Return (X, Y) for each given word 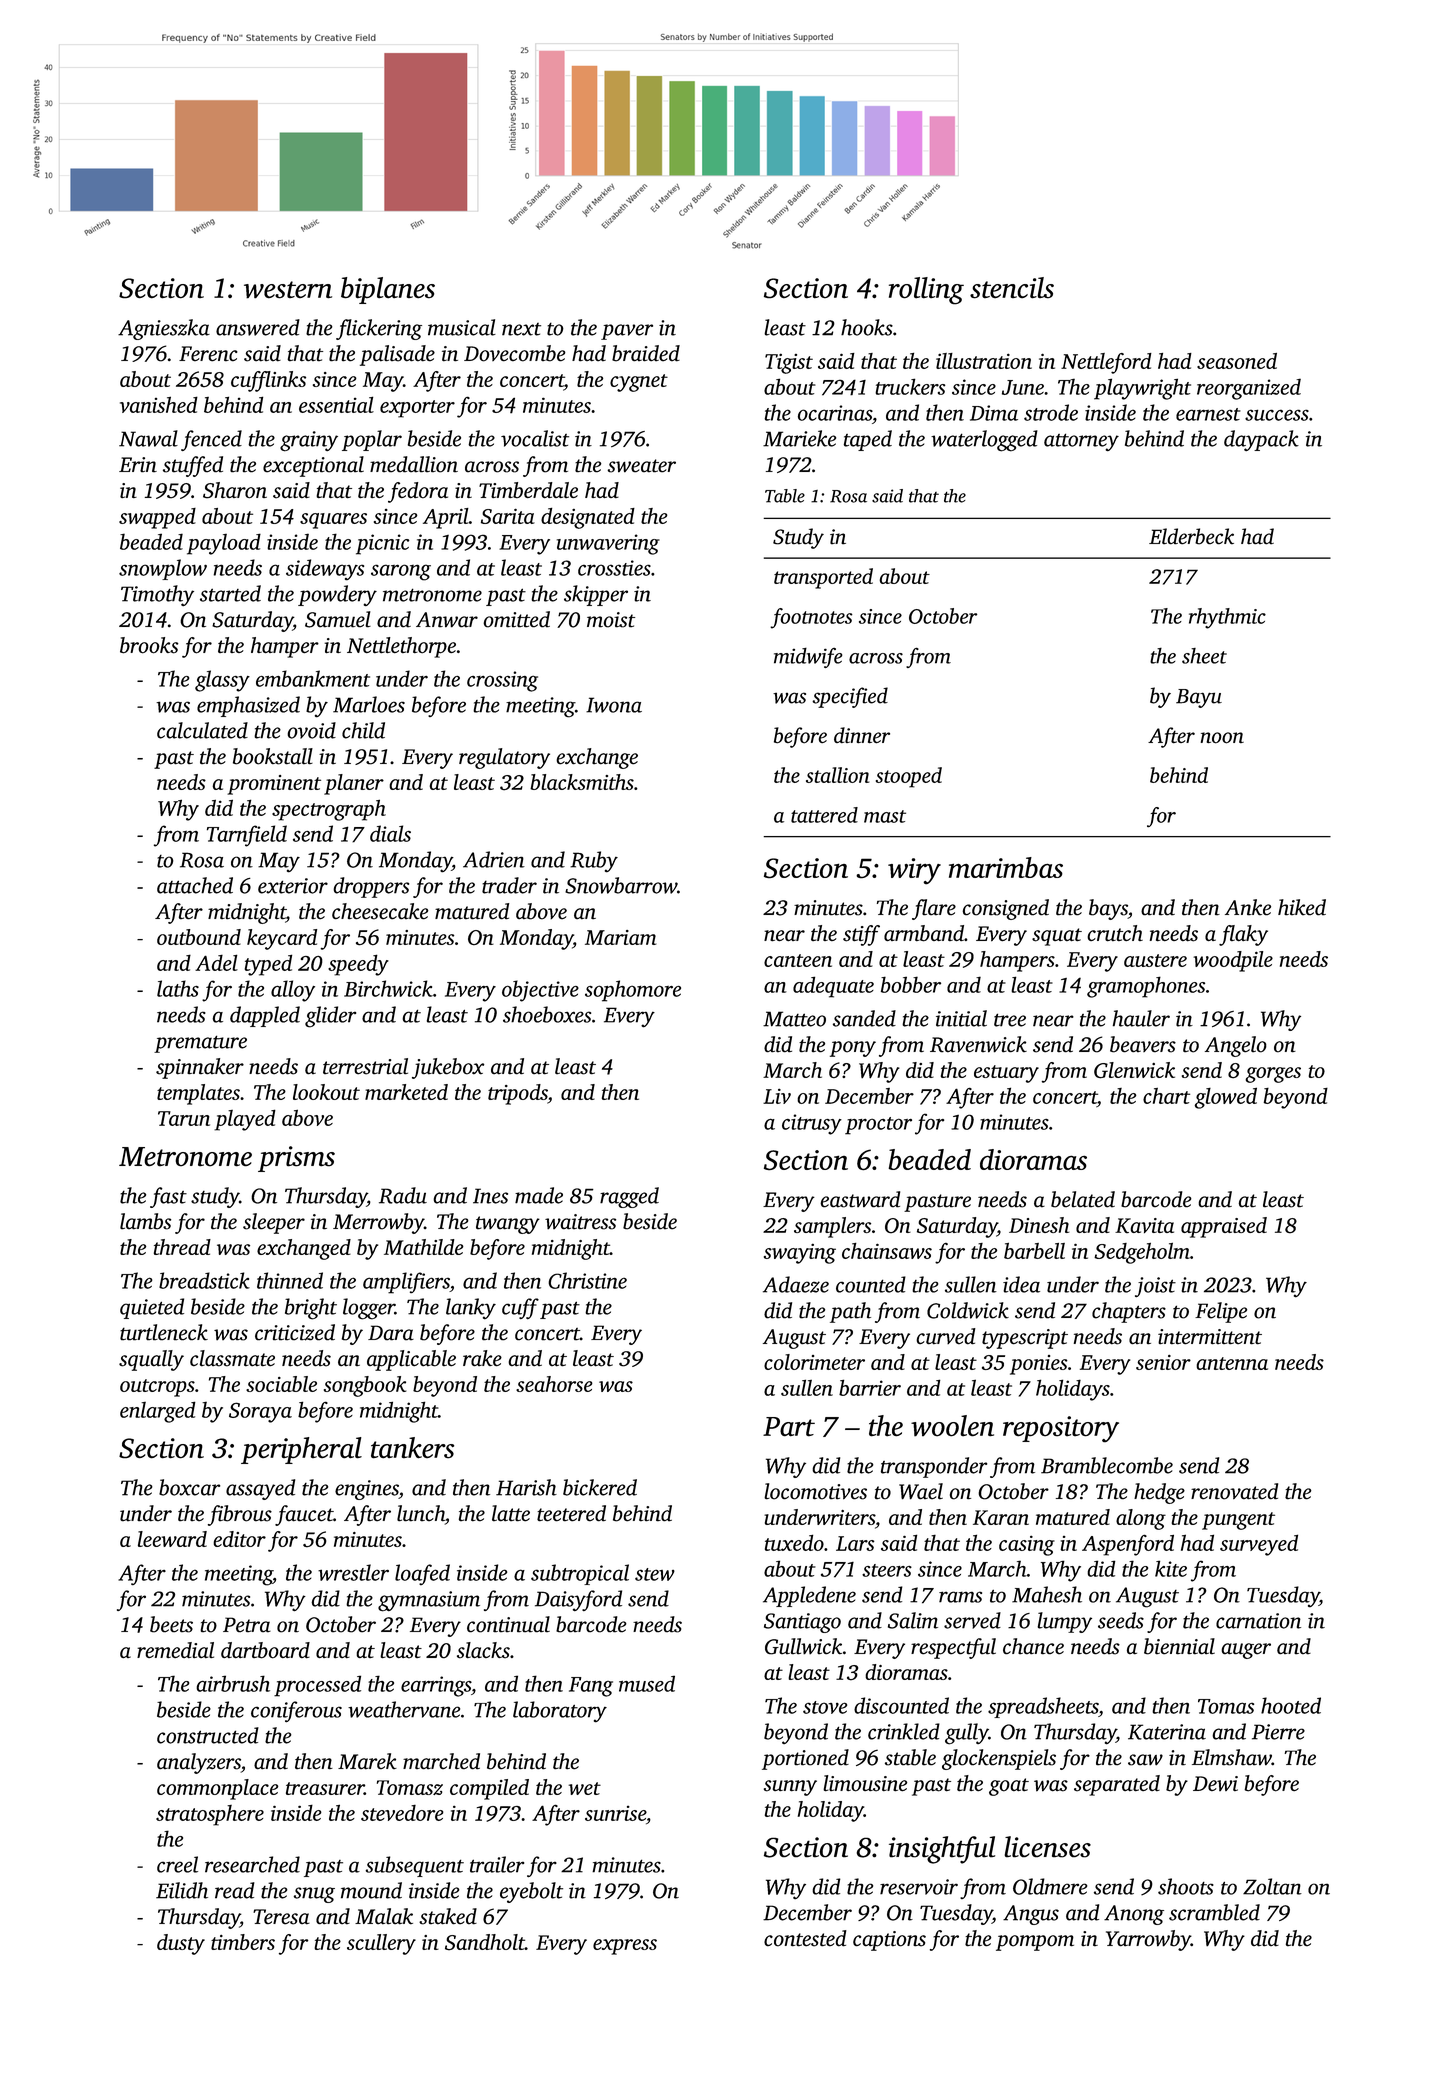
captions (889, 1941)
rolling (926, 291)
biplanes (388, 290)
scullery (381, 1944)
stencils (1012, 288)
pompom (1035, 1943)
